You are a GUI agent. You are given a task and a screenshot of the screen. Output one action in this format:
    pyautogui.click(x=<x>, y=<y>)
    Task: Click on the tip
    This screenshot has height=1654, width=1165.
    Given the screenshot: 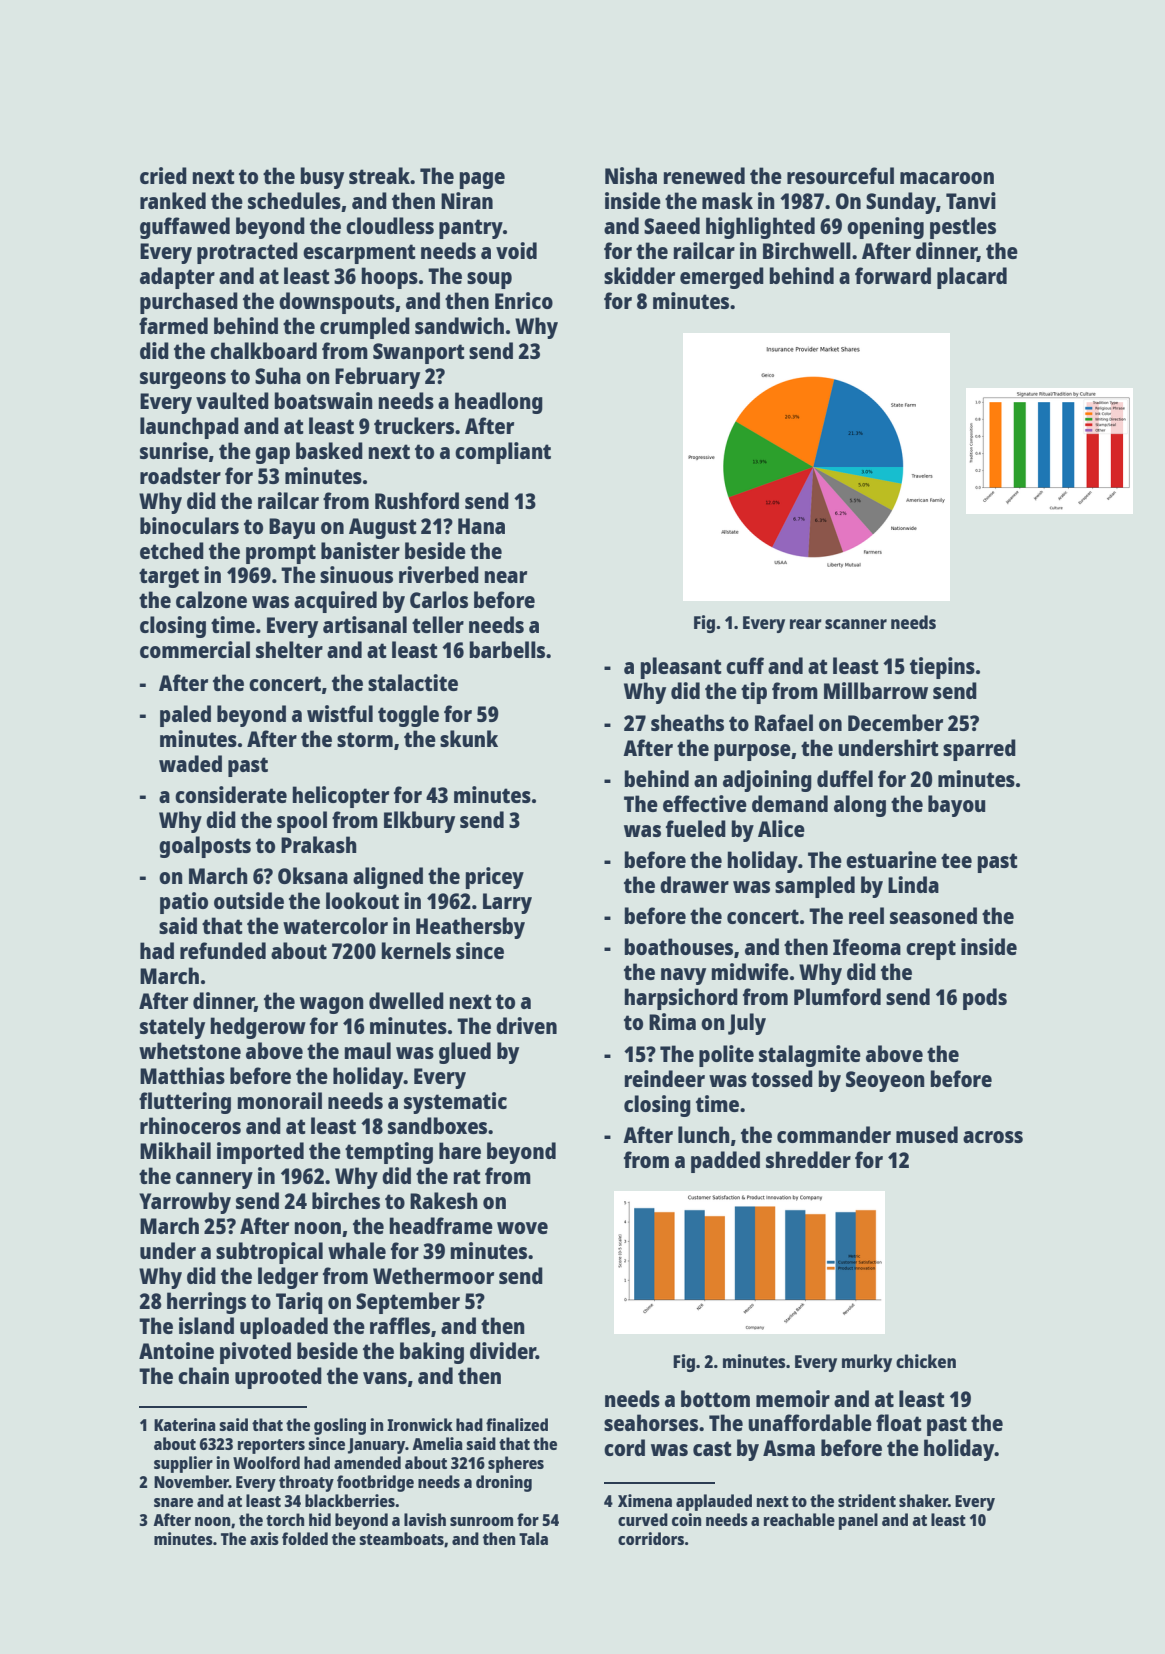 What is the action you would take?
    pyautogui.click(x=754, y=693)
